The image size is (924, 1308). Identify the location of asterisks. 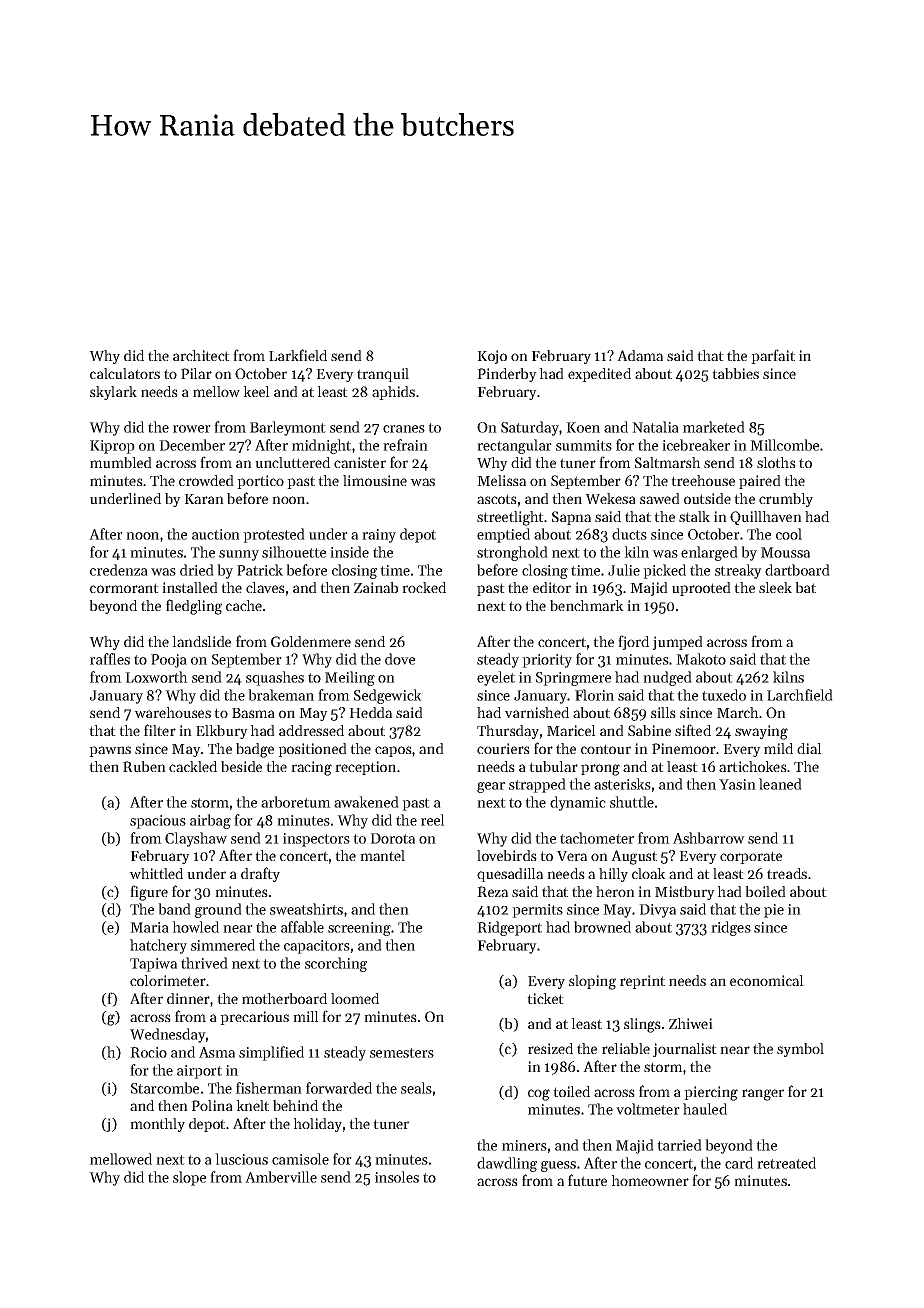
(622, 784).
